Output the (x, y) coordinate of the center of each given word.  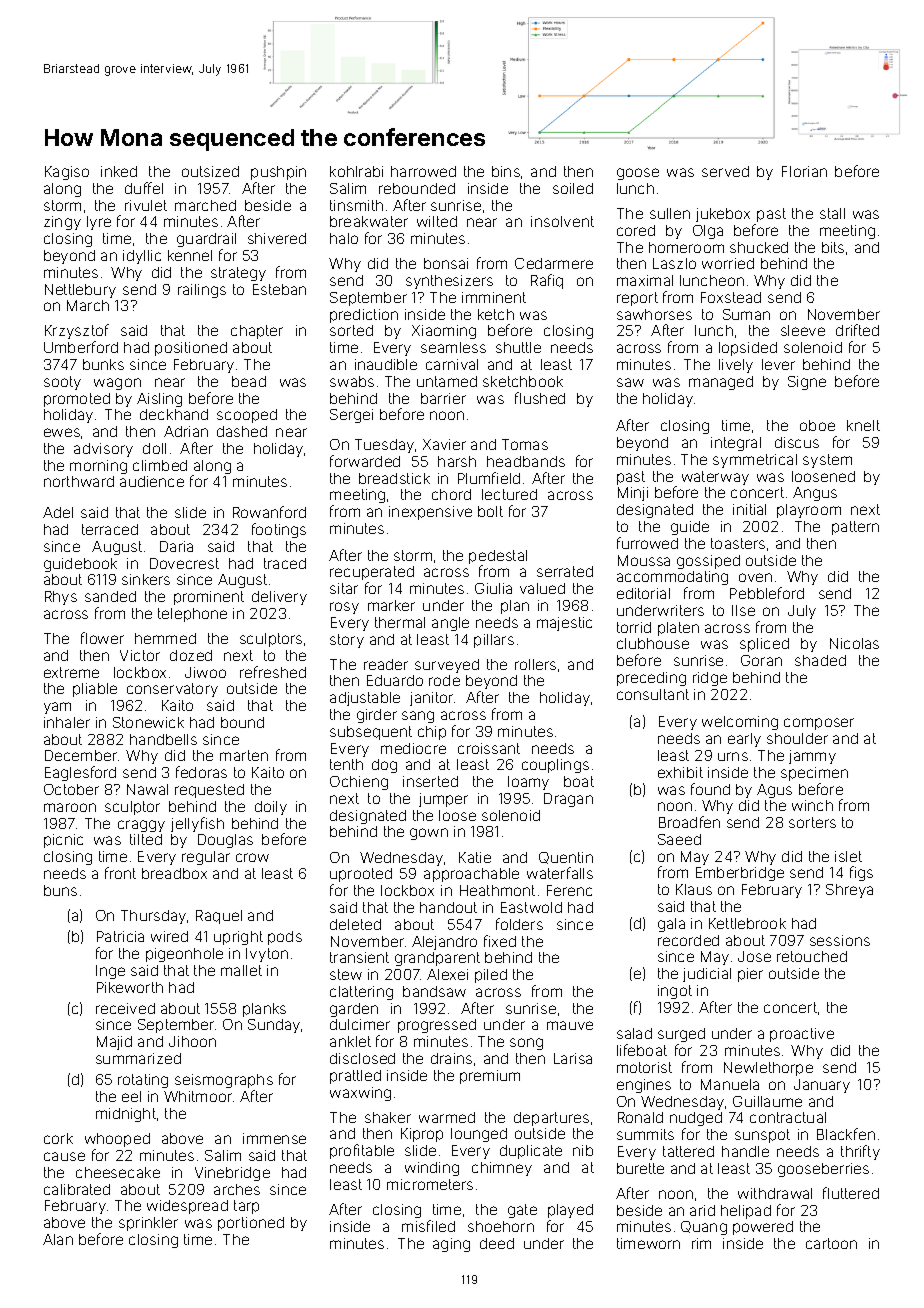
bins (506, 171)
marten (244, 755)
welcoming (740, 723)
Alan (58, 1239)
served (725, 171)
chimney (502, 1169)
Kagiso (67, 173)
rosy (344, 608)
